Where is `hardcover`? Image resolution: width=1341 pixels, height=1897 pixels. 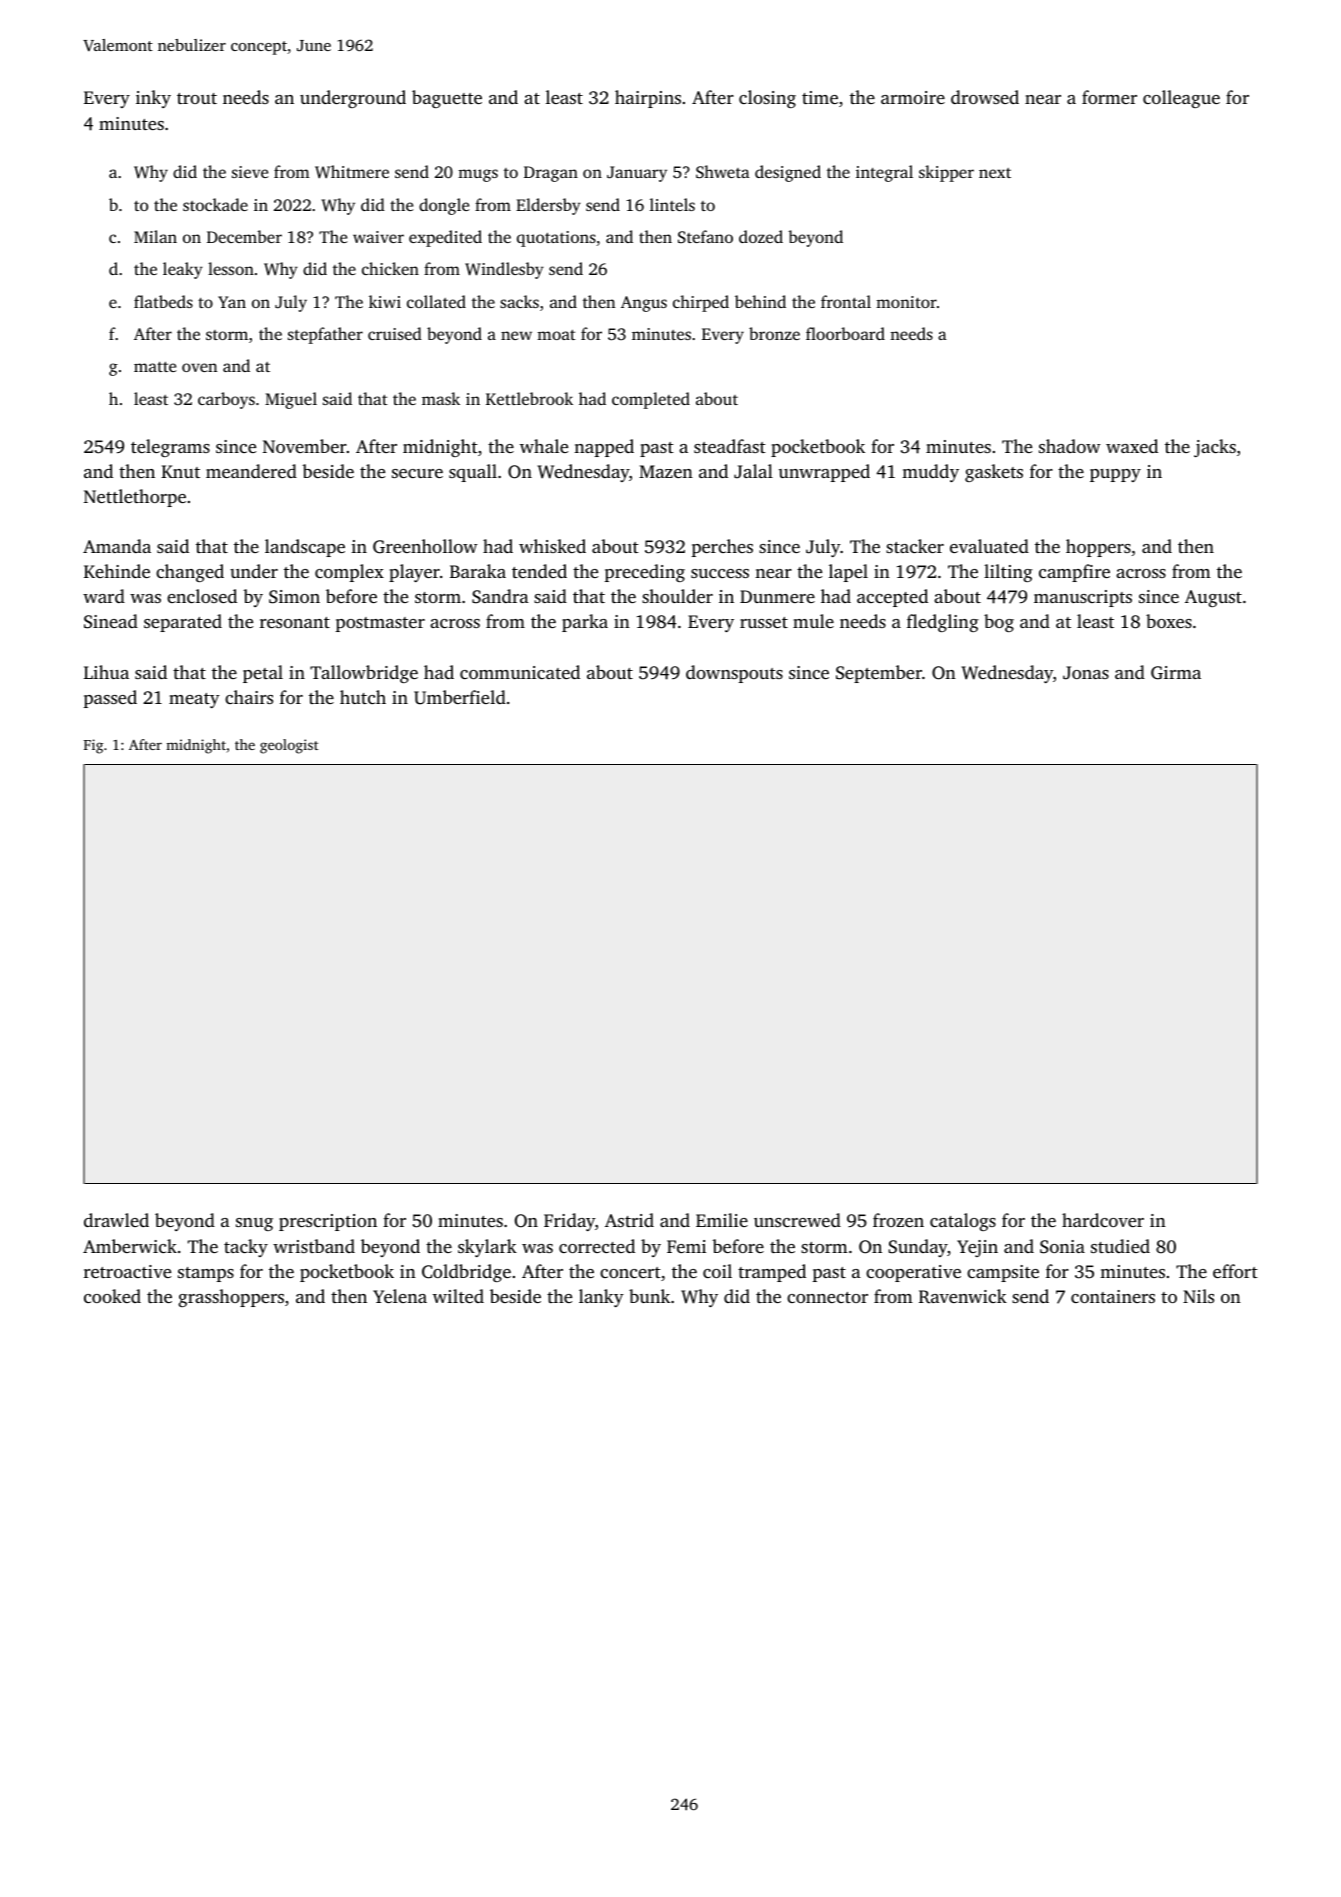 hardcover is located at coordinates (1103, 1220).
